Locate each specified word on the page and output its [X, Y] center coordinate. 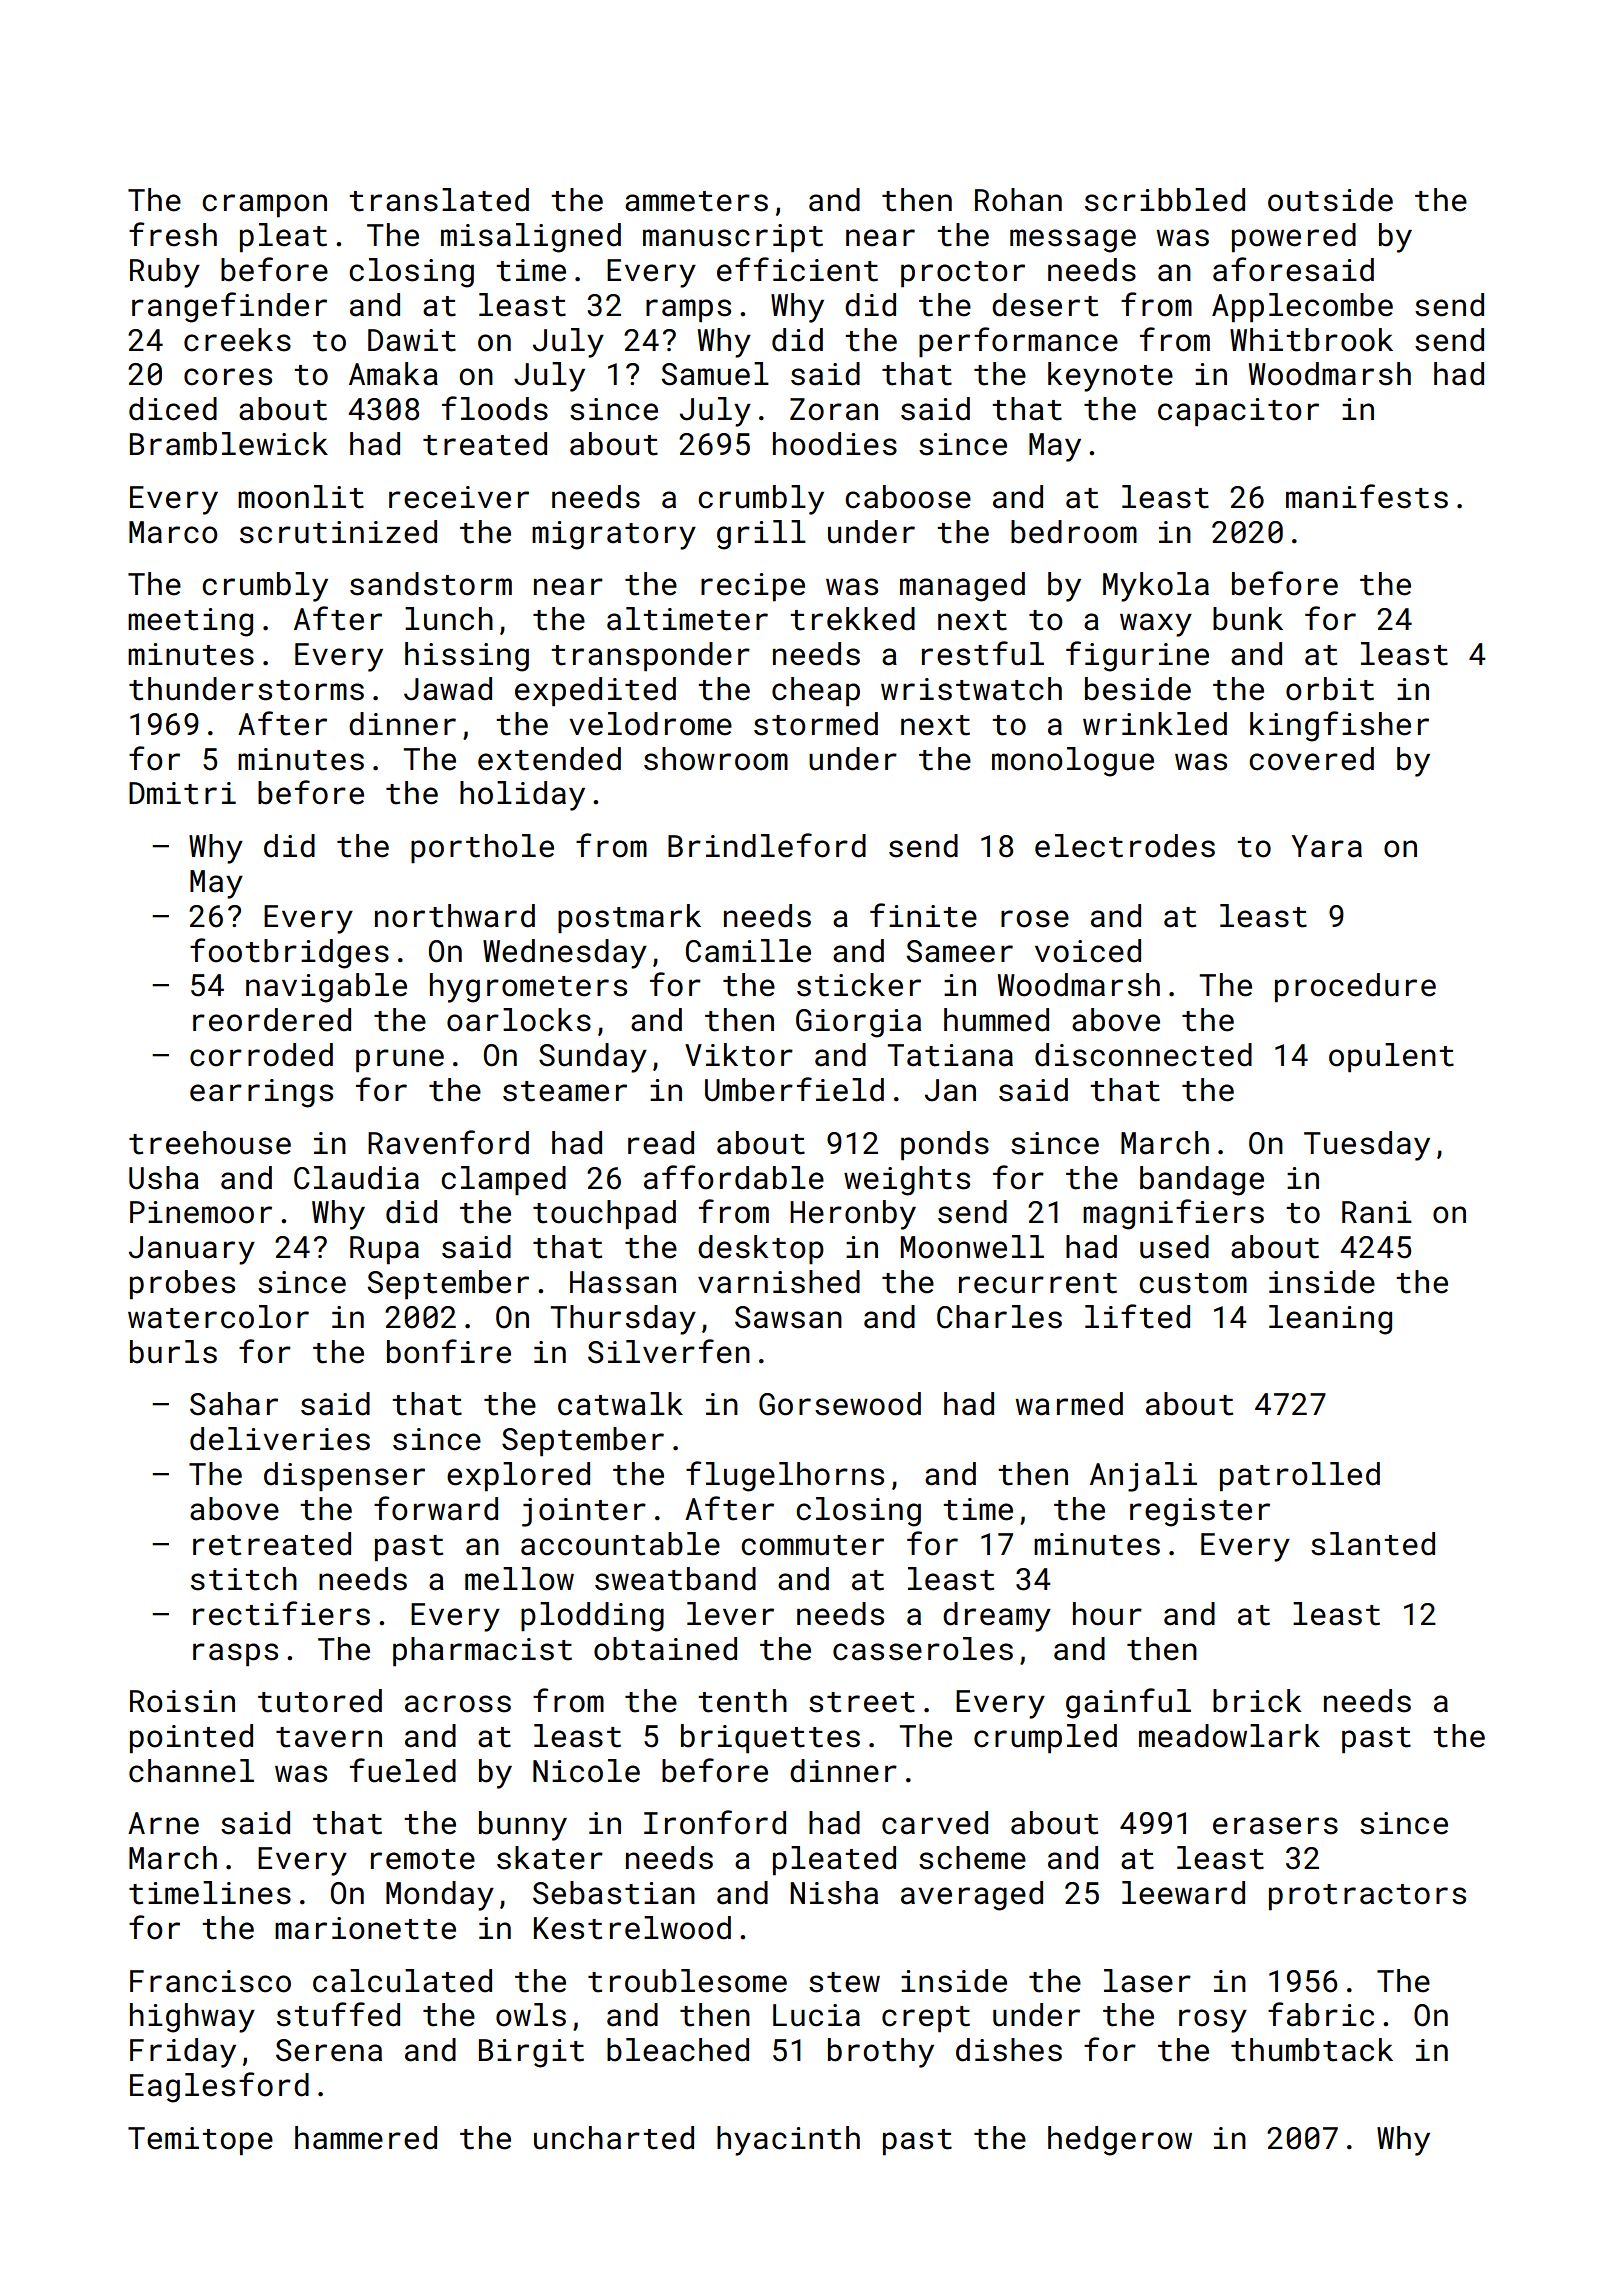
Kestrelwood [632, 1928]
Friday [183, 2053]
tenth [742, 1701]
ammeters [696, 201]
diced [173, 409]
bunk [1248, 619]
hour [1107, 1614]
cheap [816, 691]
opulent [1391, 1057]
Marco [173, 532]
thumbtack [1312, 2050]
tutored [320, 1701]
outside [1330, 200]
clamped [503, 1180]
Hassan [623, 1282]
